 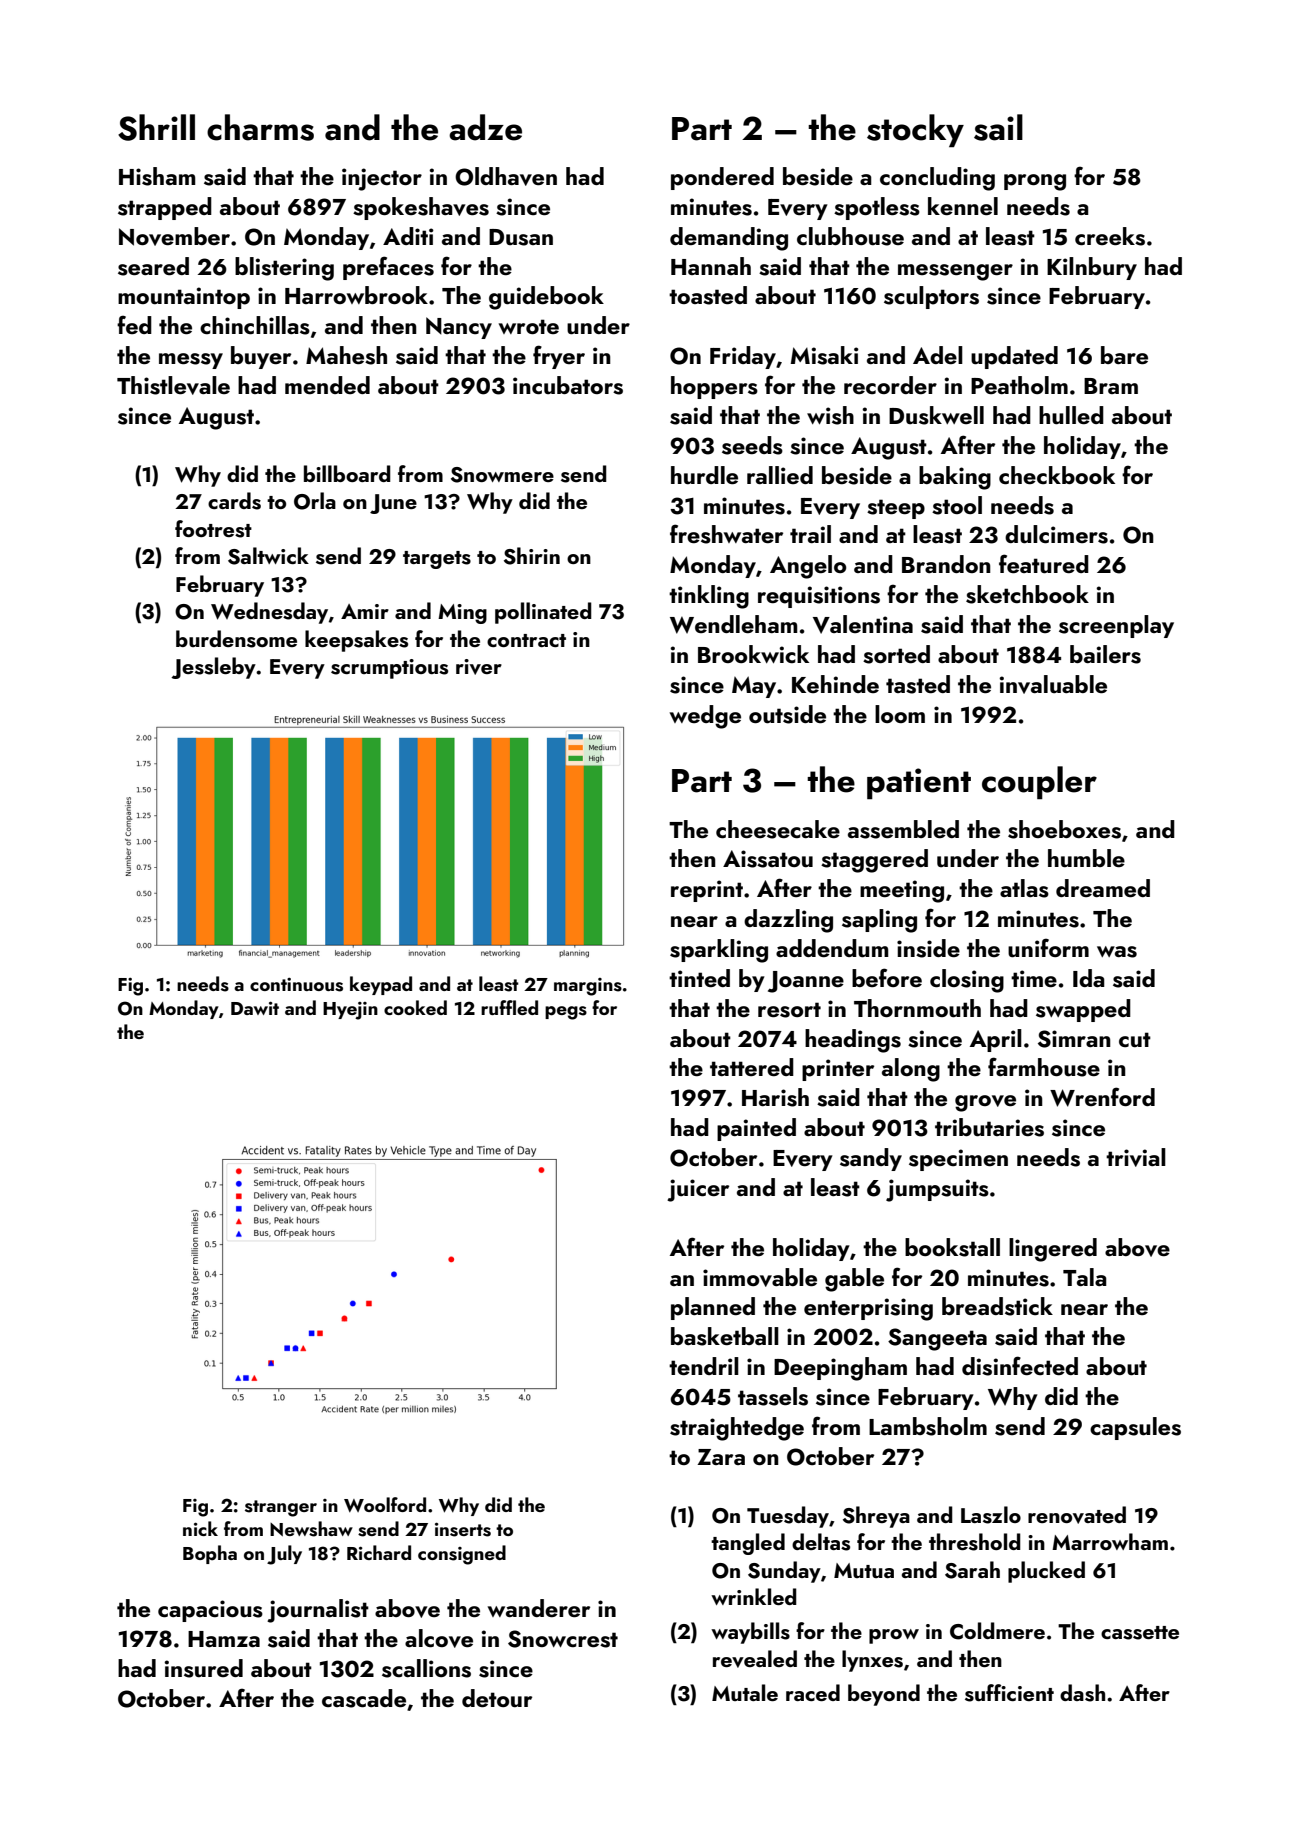 What do you see at coordinates (532, 556) in the image?
I see `Shirin` at bounding box center [532, 556].
